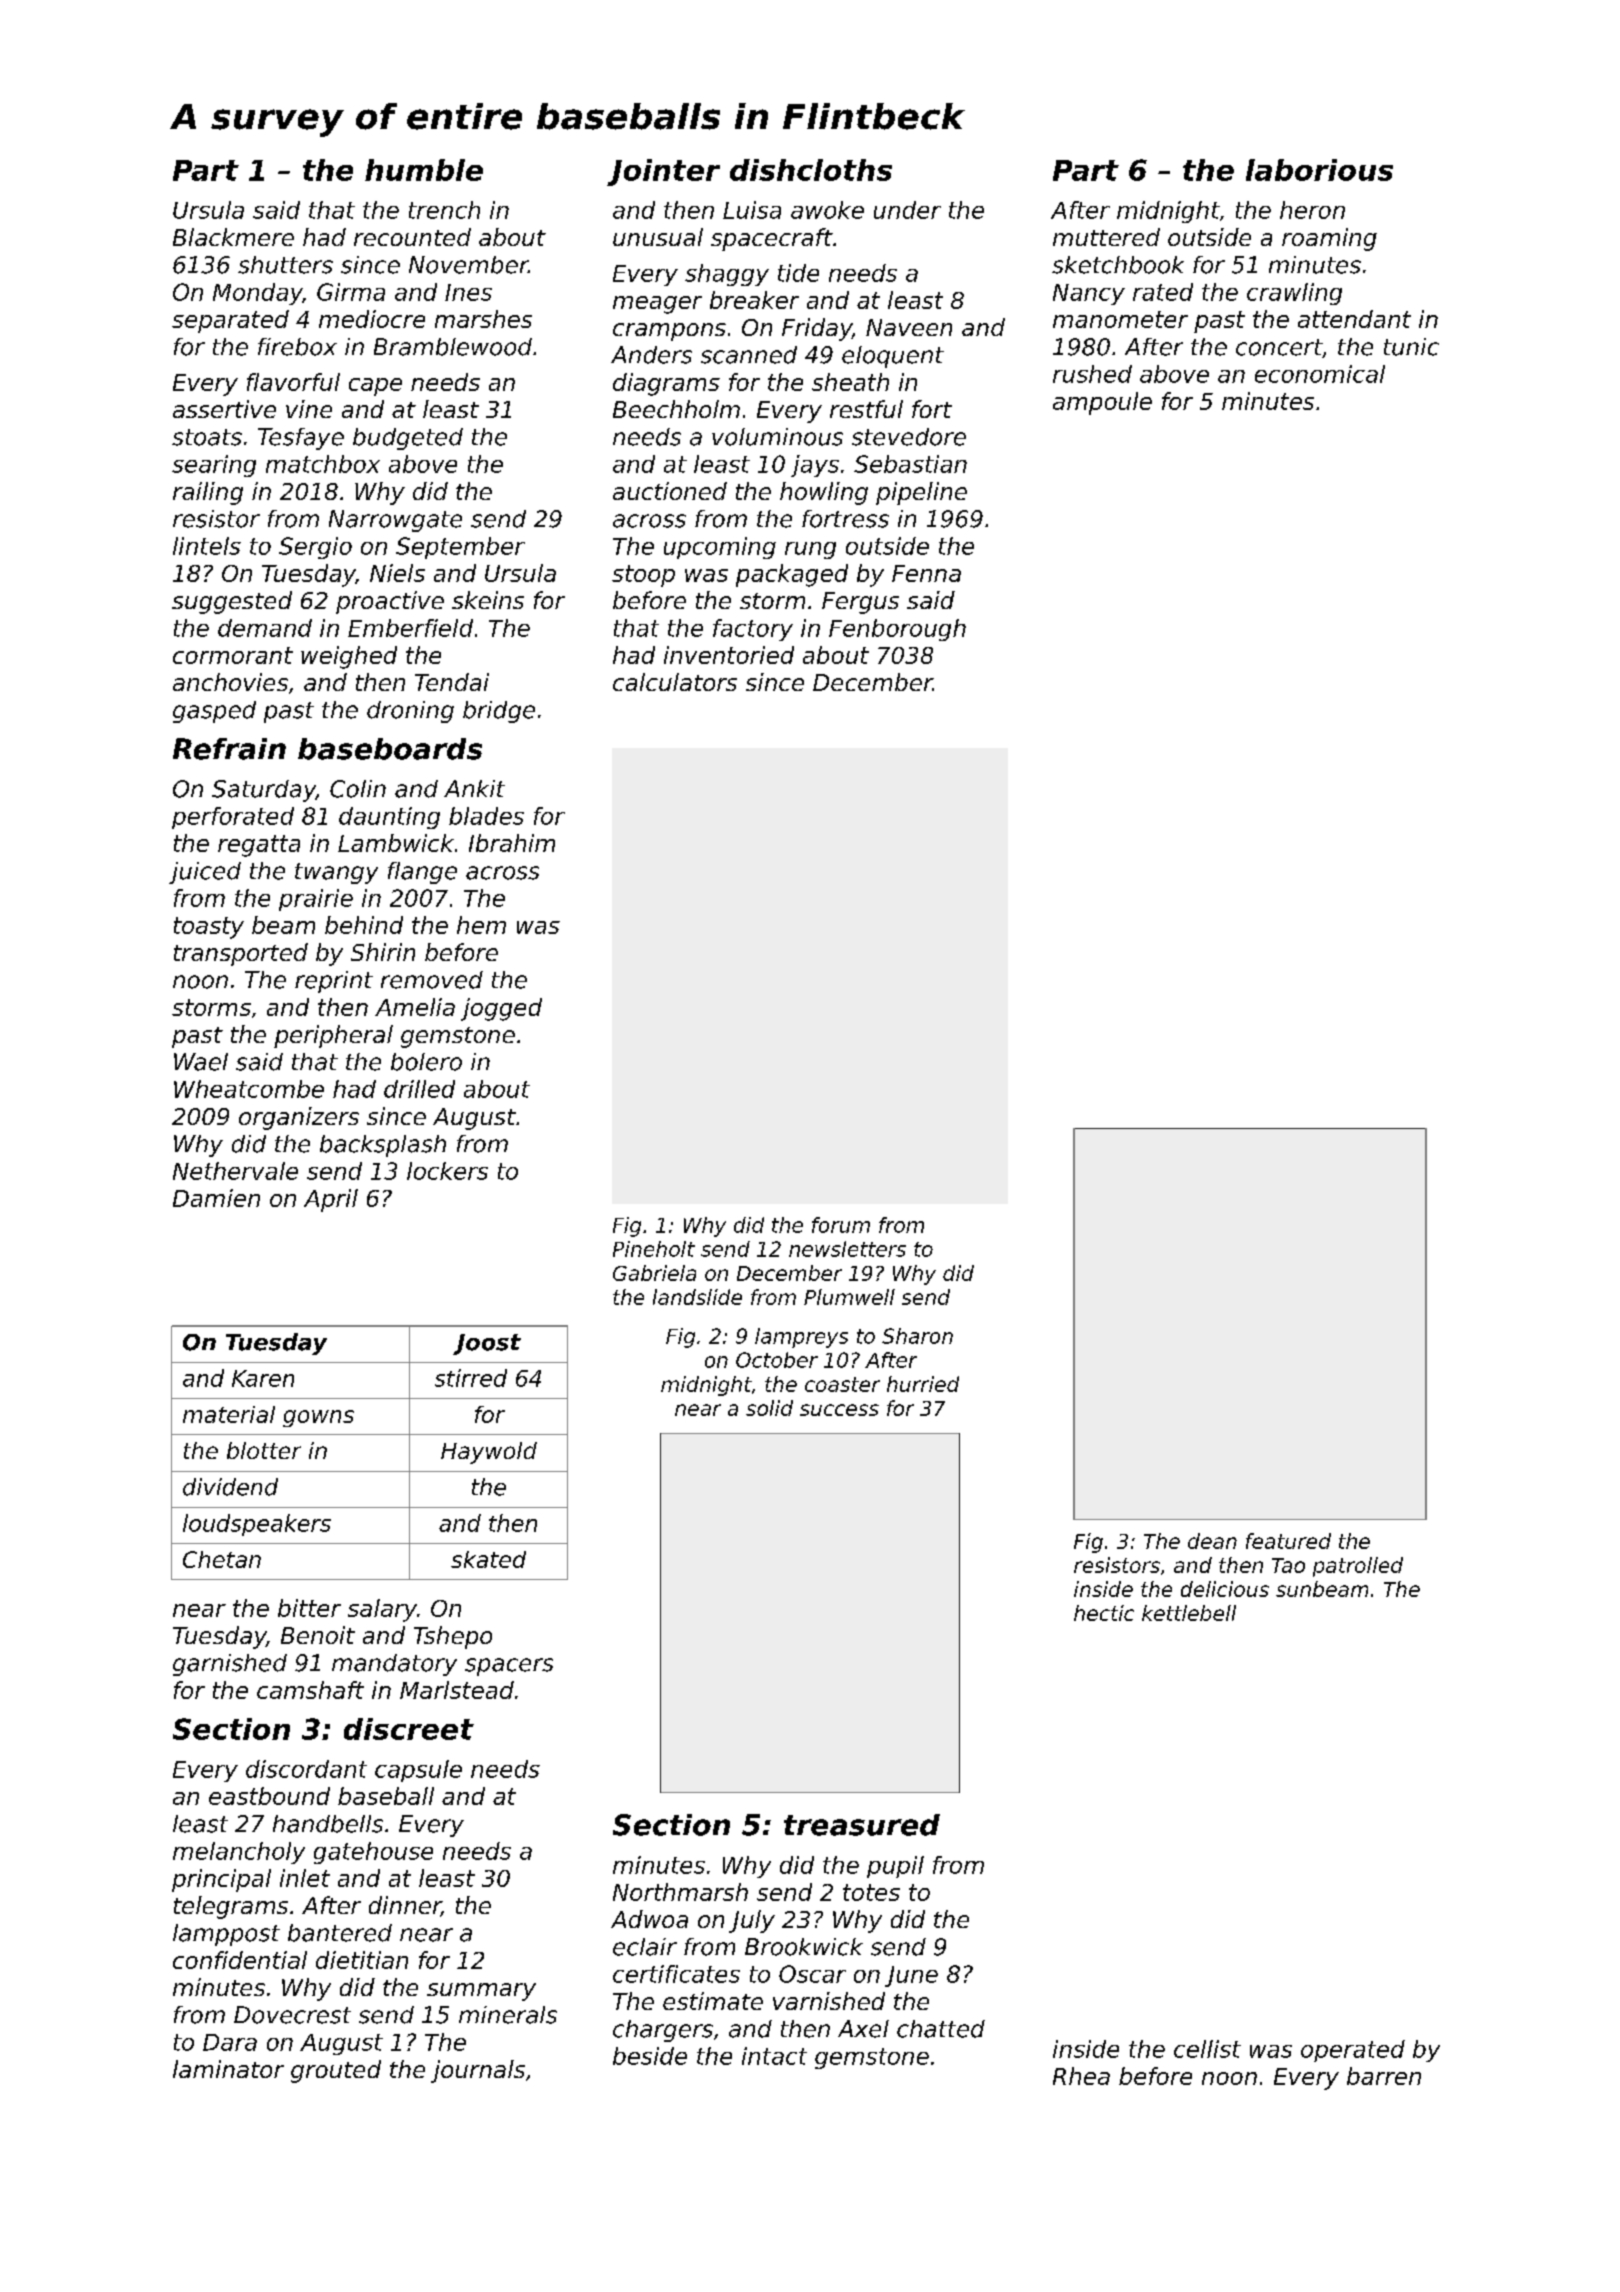  Describe the element at coordinates (509, 1667) in the image. I see `spacers` at that location.
